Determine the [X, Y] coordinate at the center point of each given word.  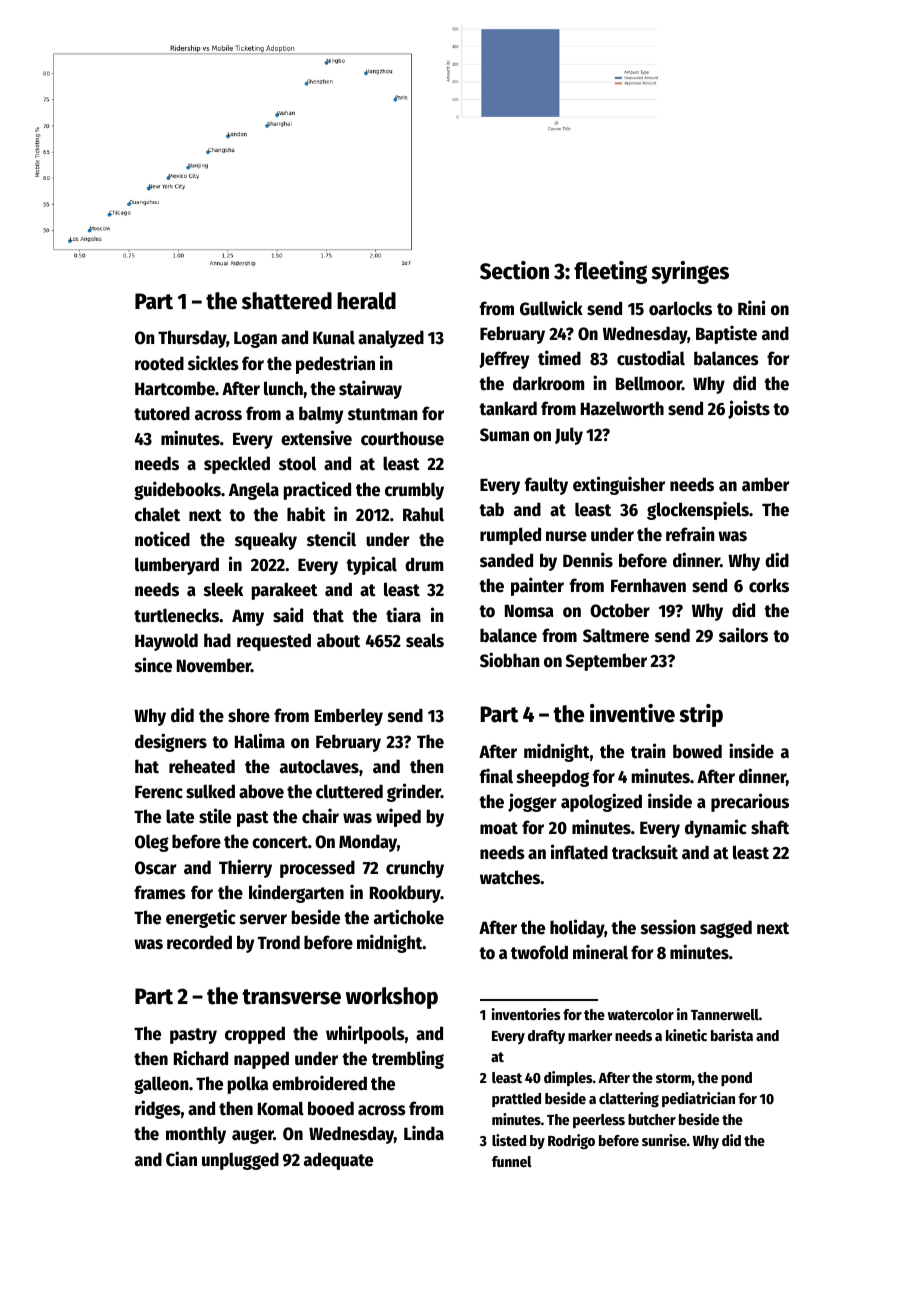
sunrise [664, 1140]
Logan [255, 339]
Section [514, 270]
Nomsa [529, 611]
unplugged [240, 1161]
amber [766, 484]
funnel [512, 1161]
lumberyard [177, 566]
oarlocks [680, 308]
